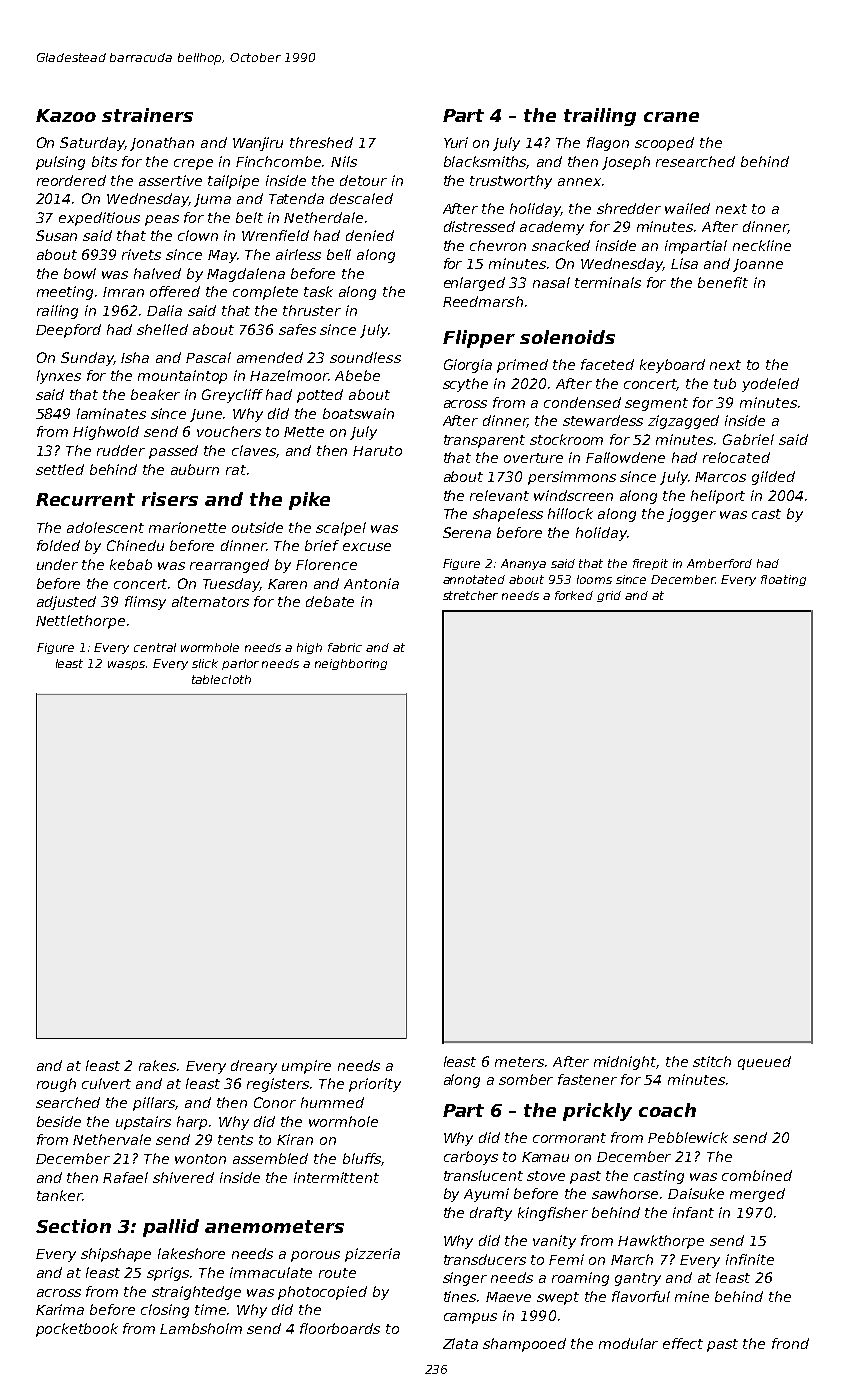  What do you see at coordinates (306, 1067) in the screenshot?
I see `umpire` at bounding box center [306, 1067].
